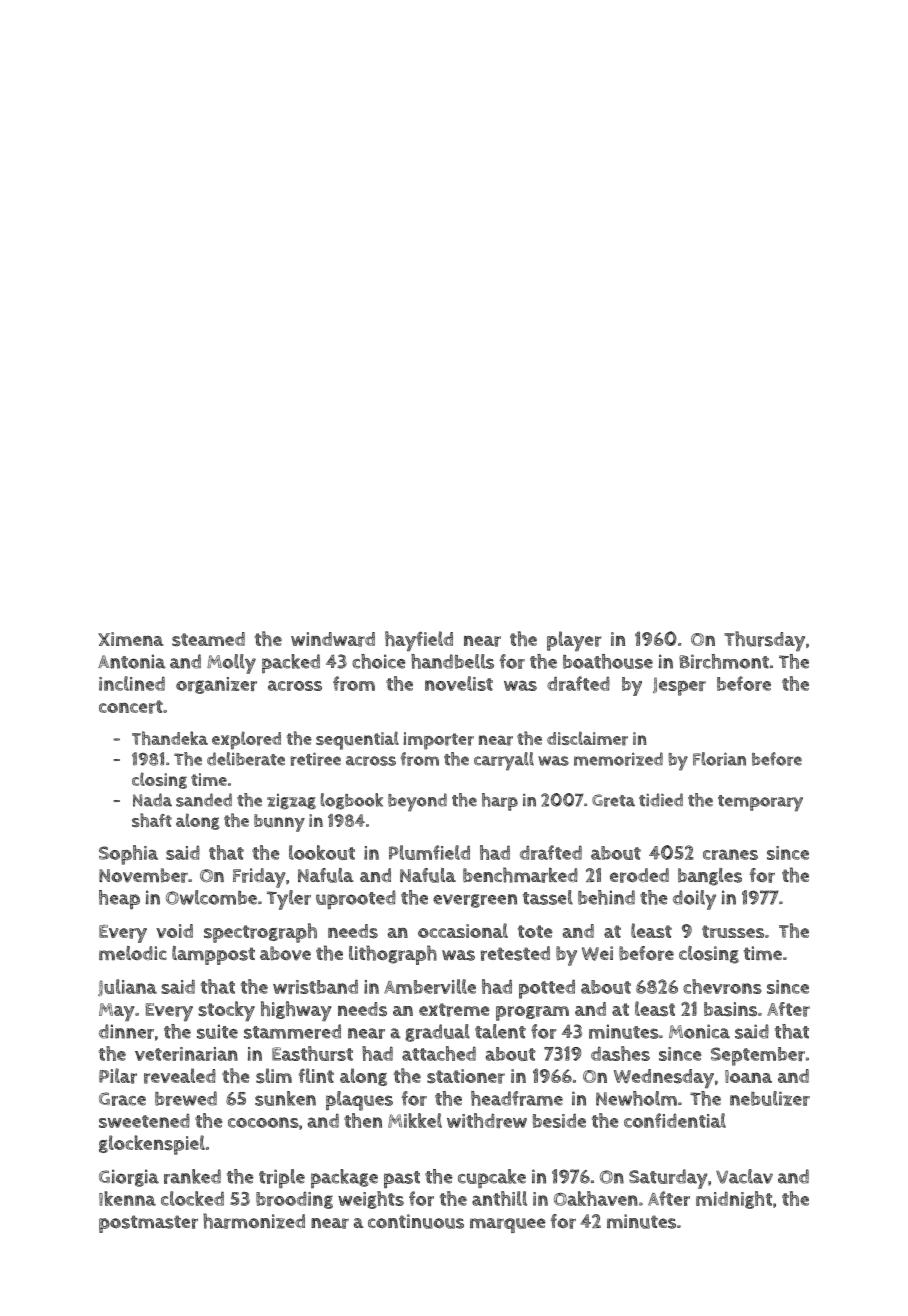  Describe the element at coordinates (132, 683) in the screenshot. I see `inclined` at that location.
